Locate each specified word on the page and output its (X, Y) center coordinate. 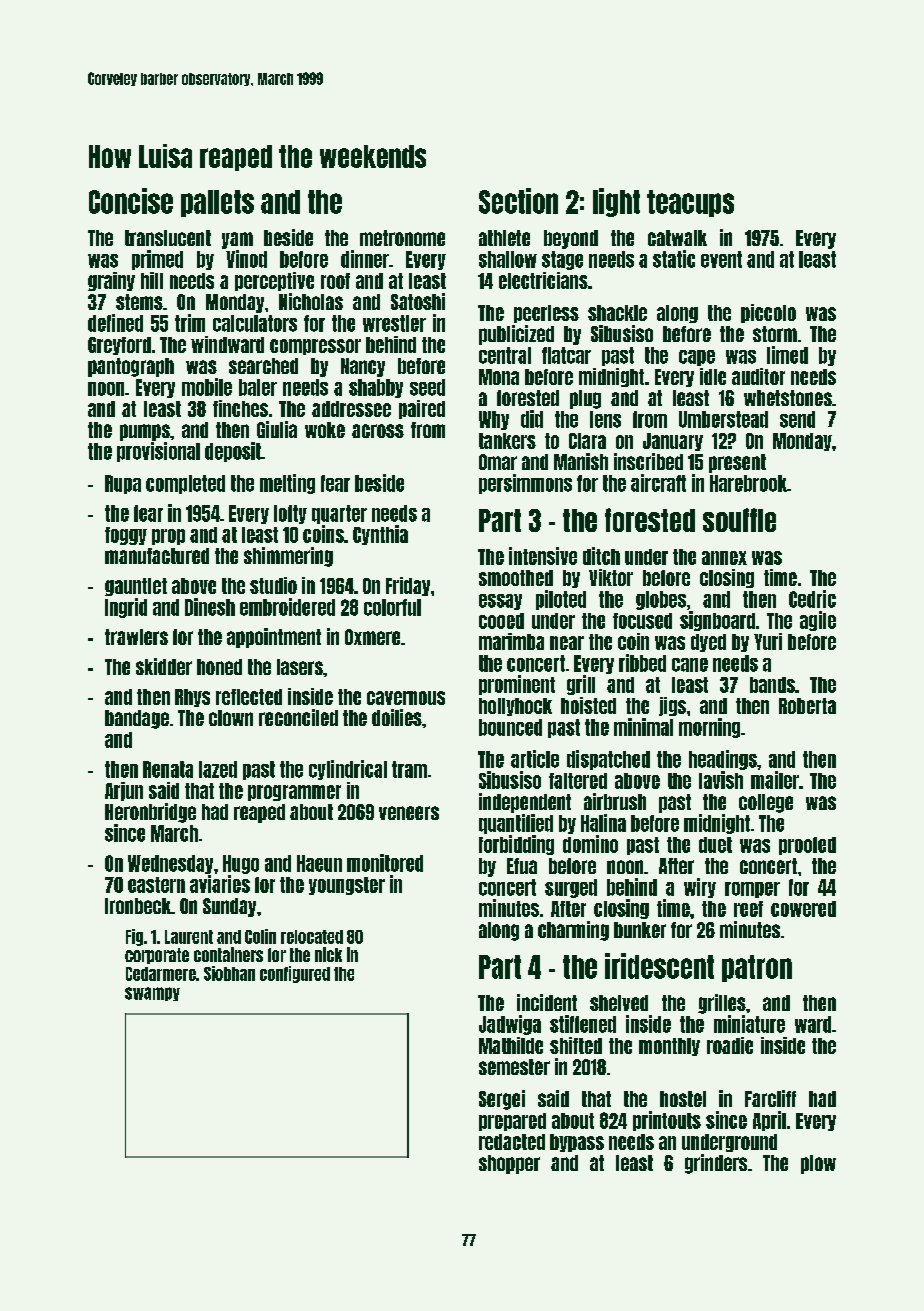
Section (518, 201)
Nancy (363, 367)
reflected (249, 697)
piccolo (768, 313)
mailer (775, 780)
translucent (168, 238)
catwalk (677, 238)
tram (409, 769)
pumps (145, 432)
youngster (347, 886)
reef (748, 909)
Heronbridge (150, 813)
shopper (509, 1164)
